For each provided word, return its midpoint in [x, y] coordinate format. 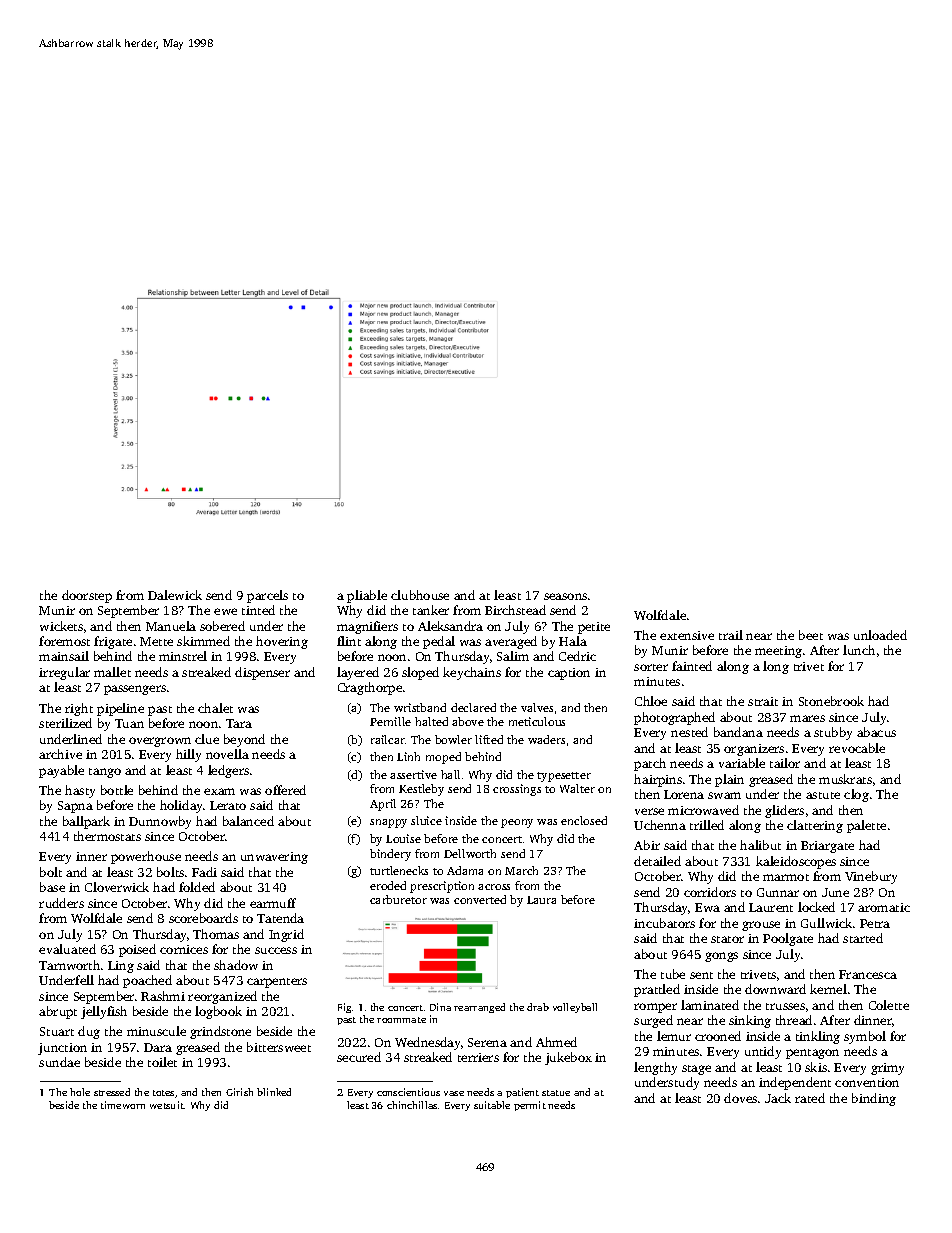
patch [650, 764]
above [468, 721]
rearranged [479, 1008]
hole [80, 1092]
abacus [876, 732]
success [276, 950]
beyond [244, 740]
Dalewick [175, 595]
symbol [865, 1037]
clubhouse [420, 595]
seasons [565, 596]
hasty [80, 791]
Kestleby [421, 790]
